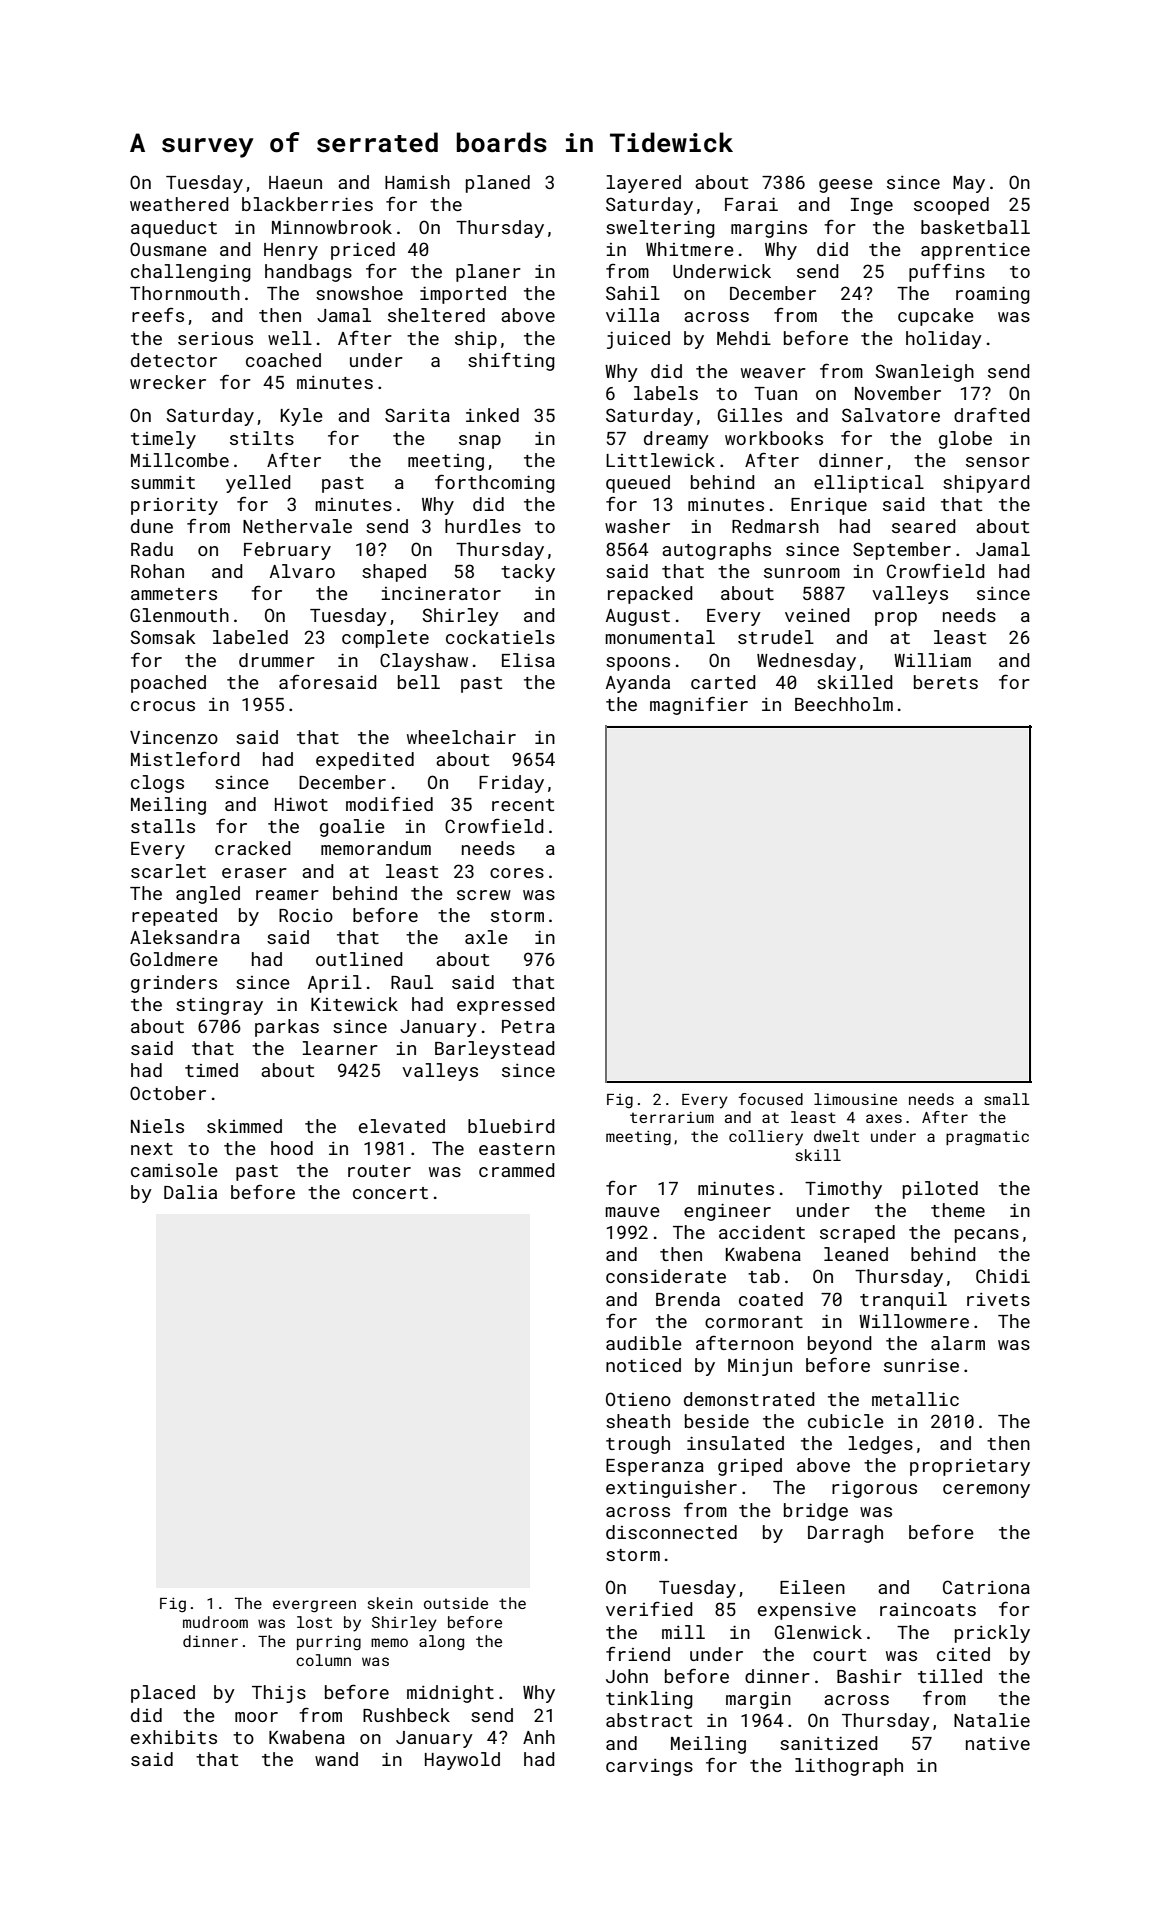 This image has width=1161, height=1913. What do you see at coordinates (1007, 1099) in the image?
I see `small` at bounding box center [1007, 1099].
